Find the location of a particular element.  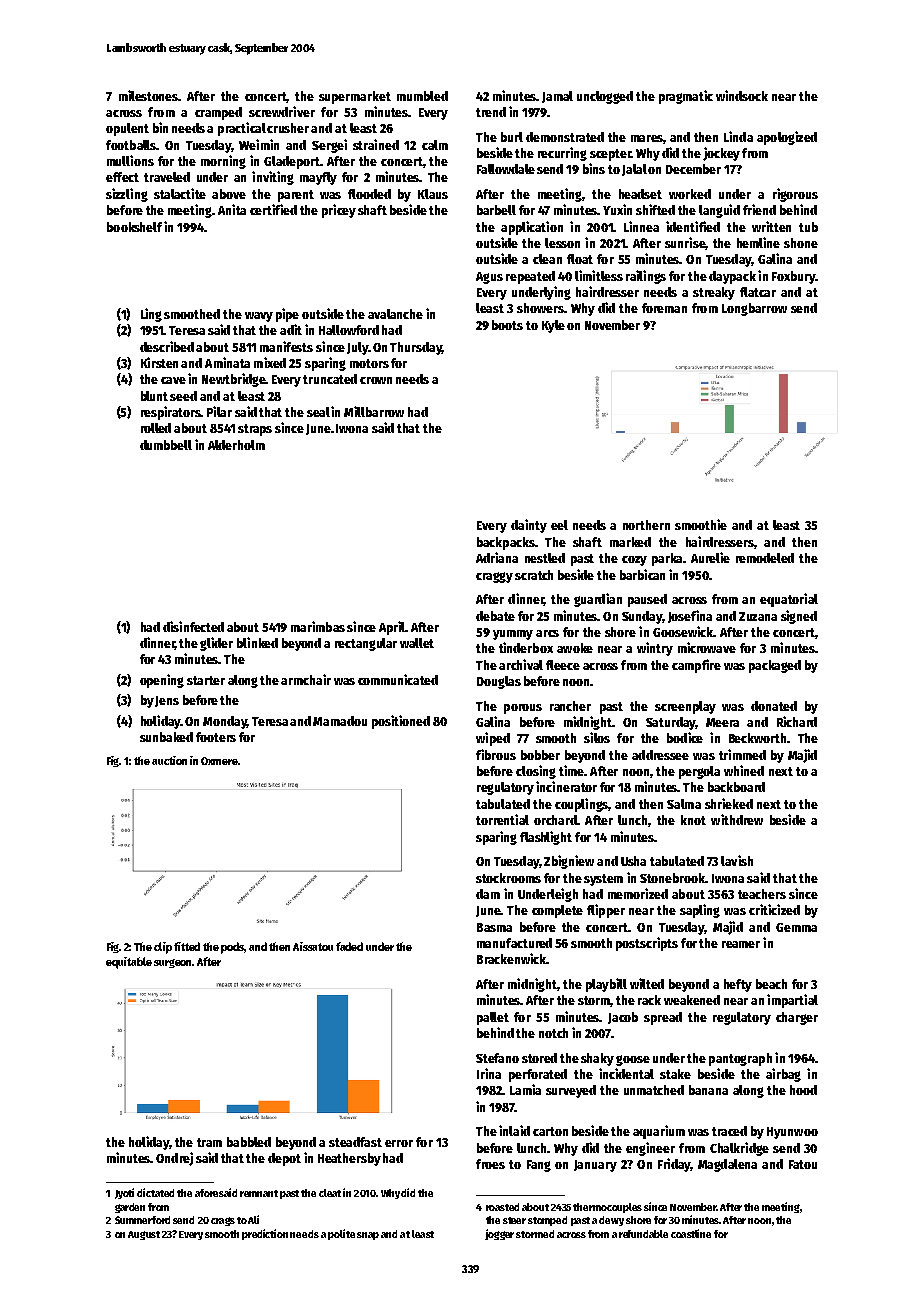

foreman is located at coordinates (664, 308).
